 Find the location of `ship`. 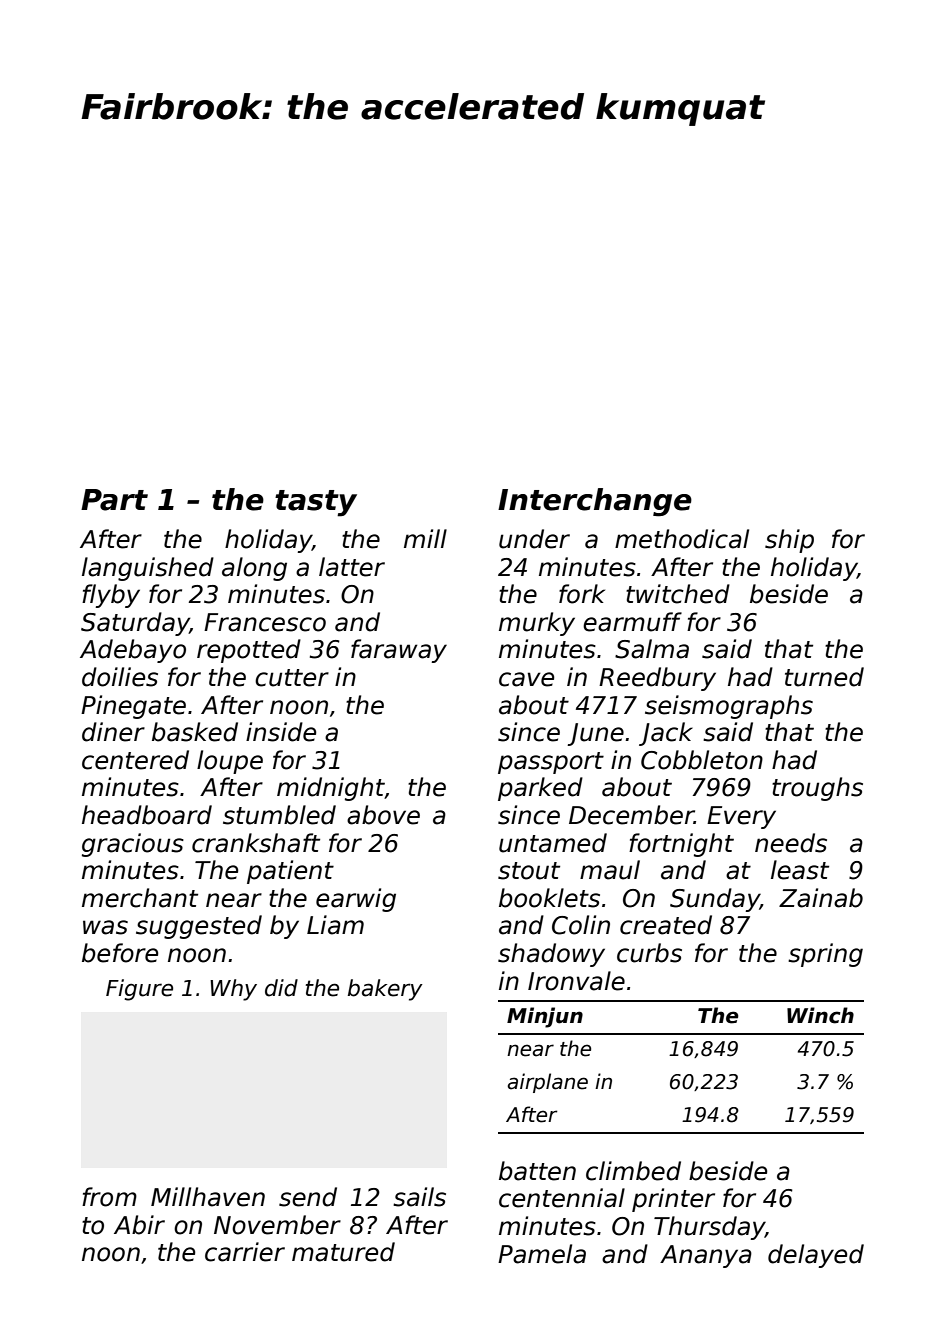

ship is located at coordinates (789, 541).
